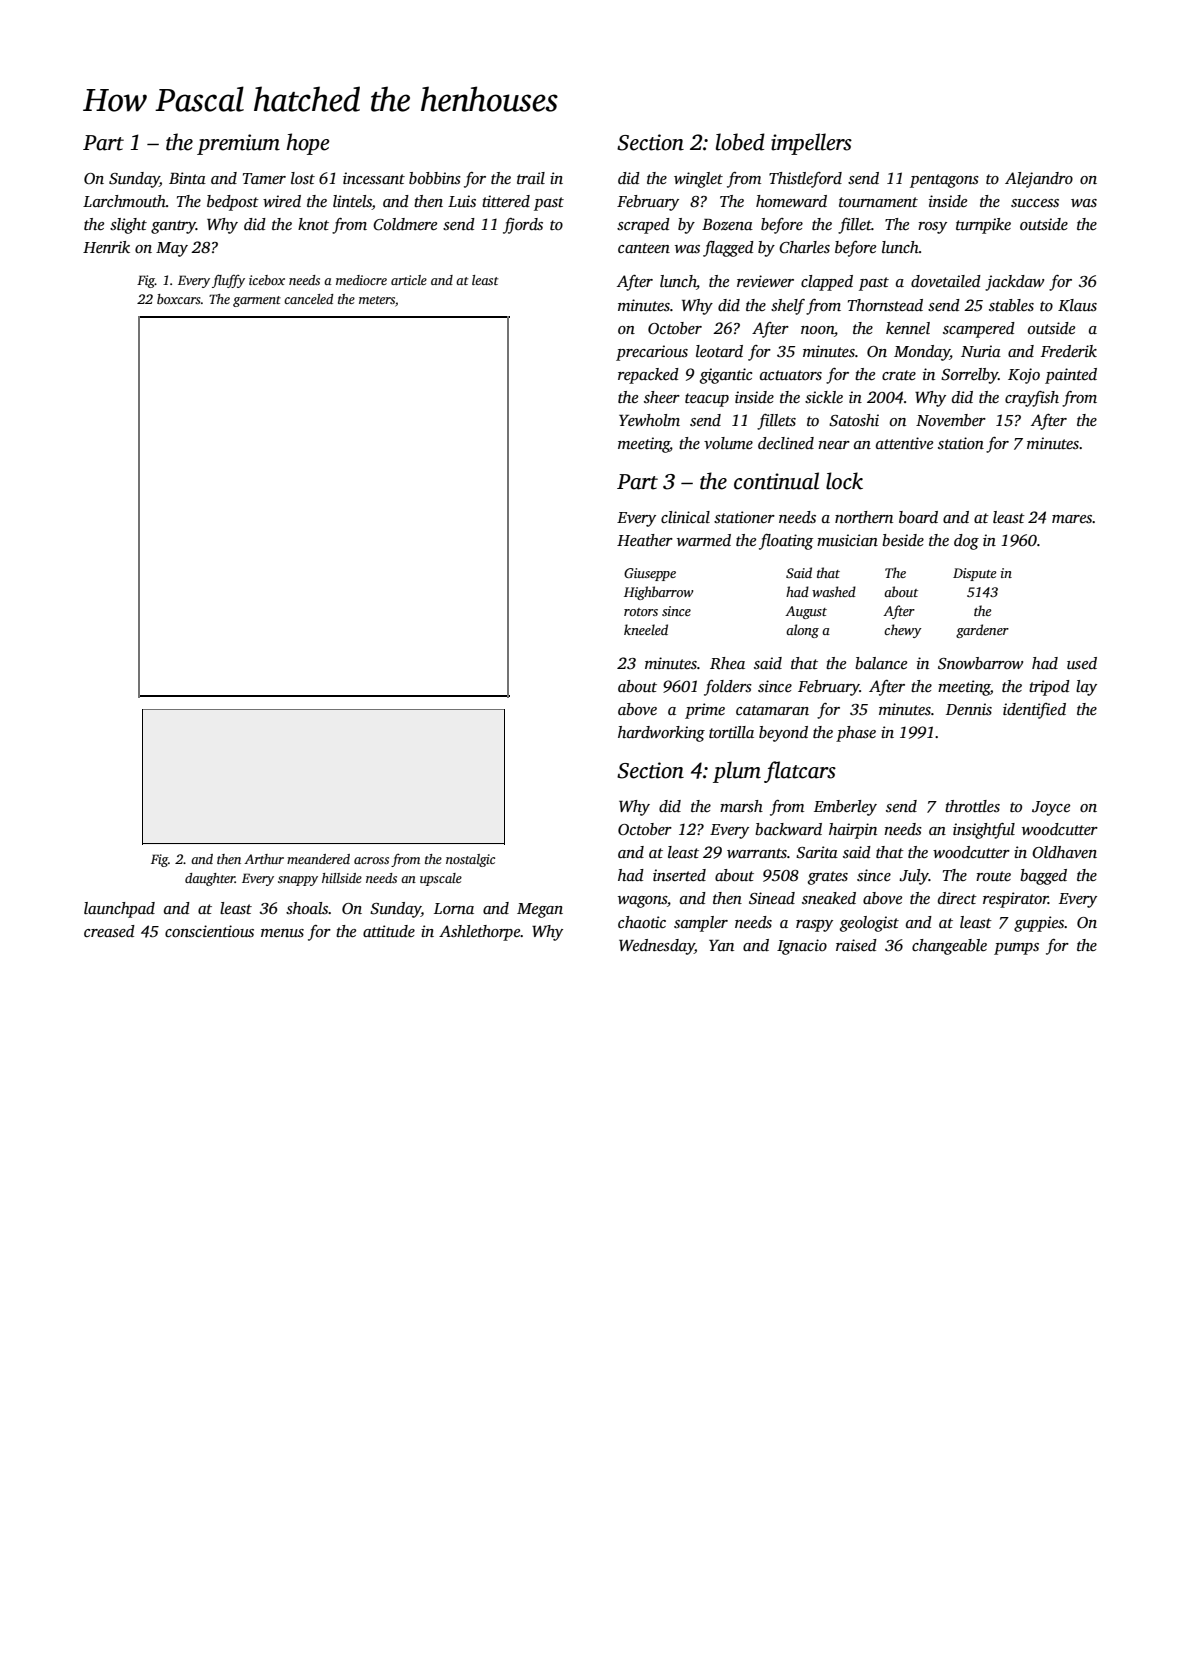  What do you see at coordinates (649, 420) in the image?
I see `Yewholm` at bounding box center [649, 420].
